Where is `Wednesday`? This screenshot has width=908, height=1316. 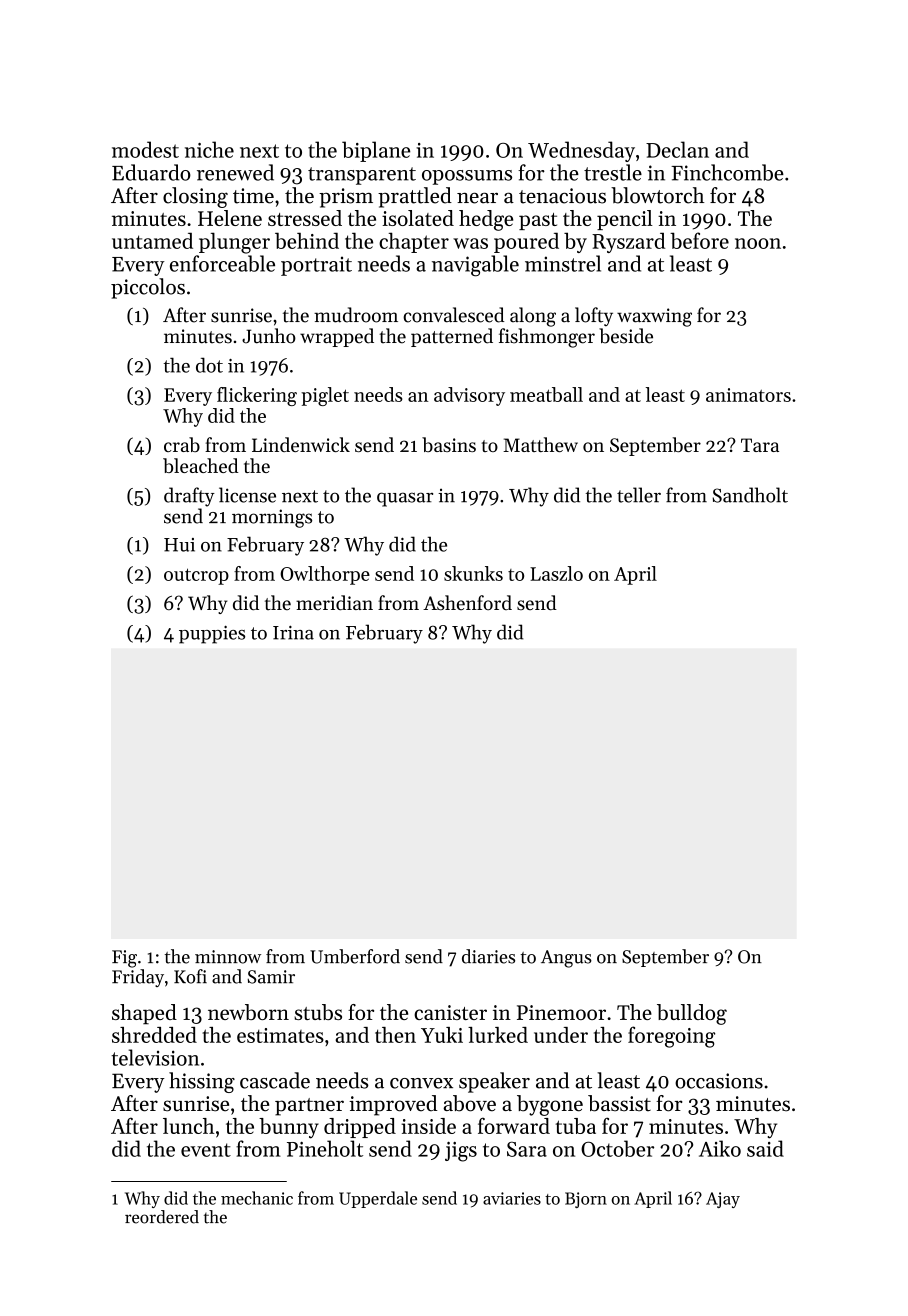
Wednesday is located at coordinates (581, 151).
